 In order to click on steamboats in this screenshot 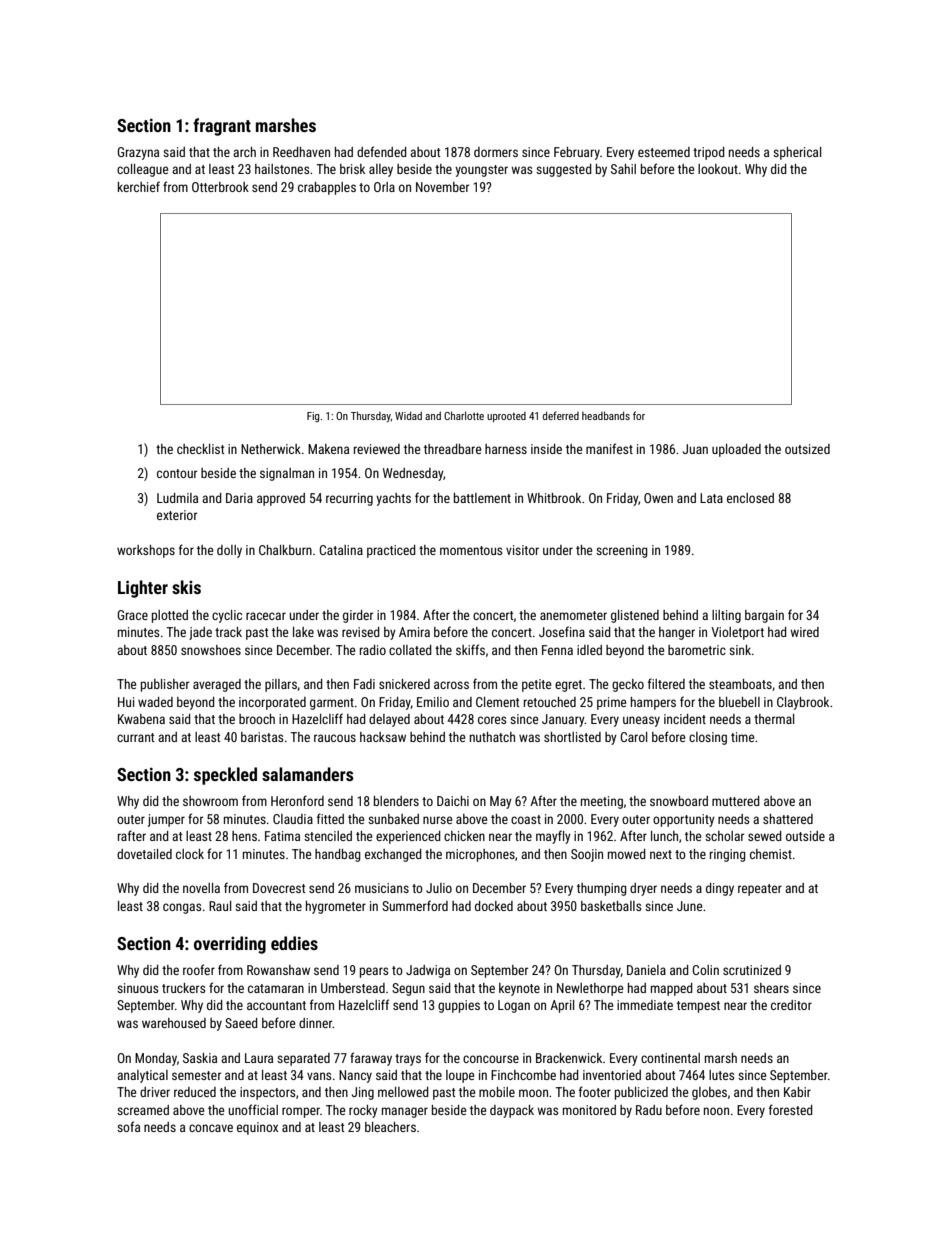, I will do `click(740, 684)`.
